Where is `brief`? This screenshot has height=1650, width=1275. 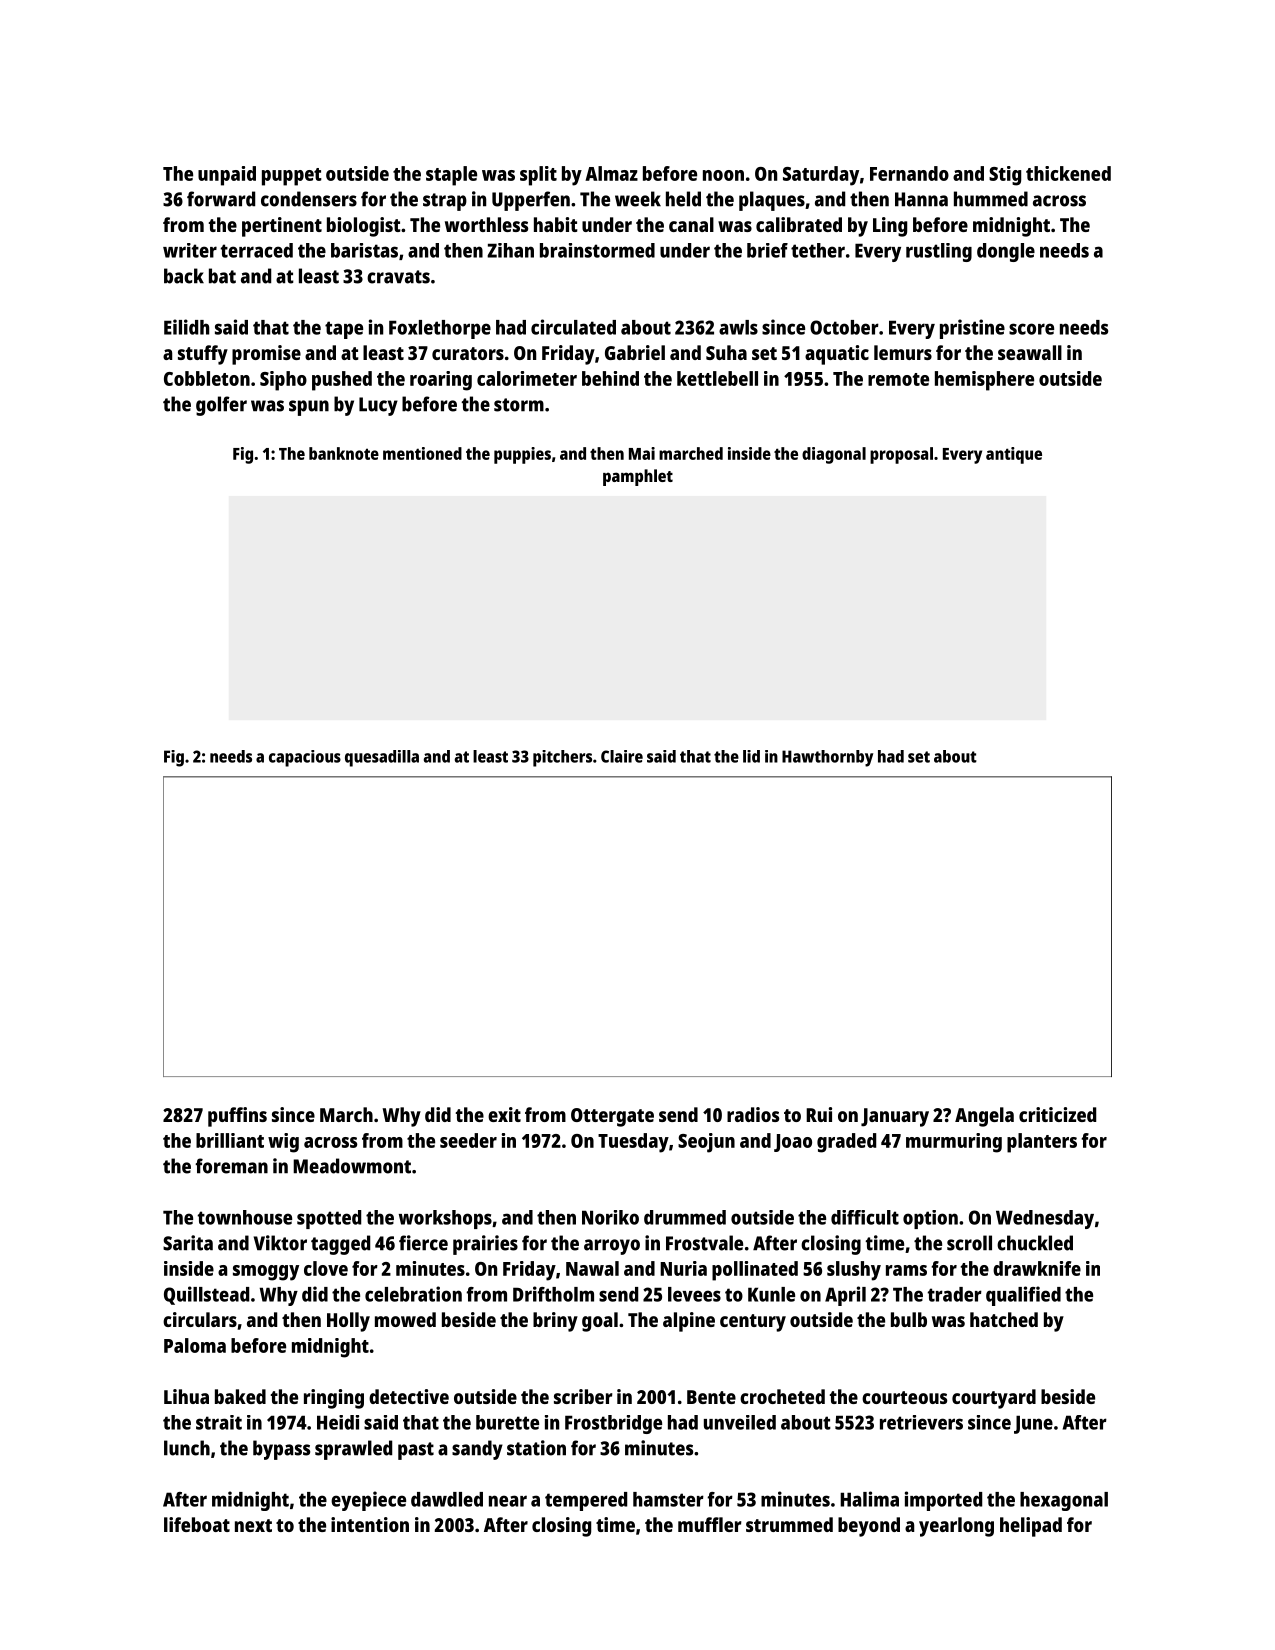 brief is located at coordinates (767, 250).
